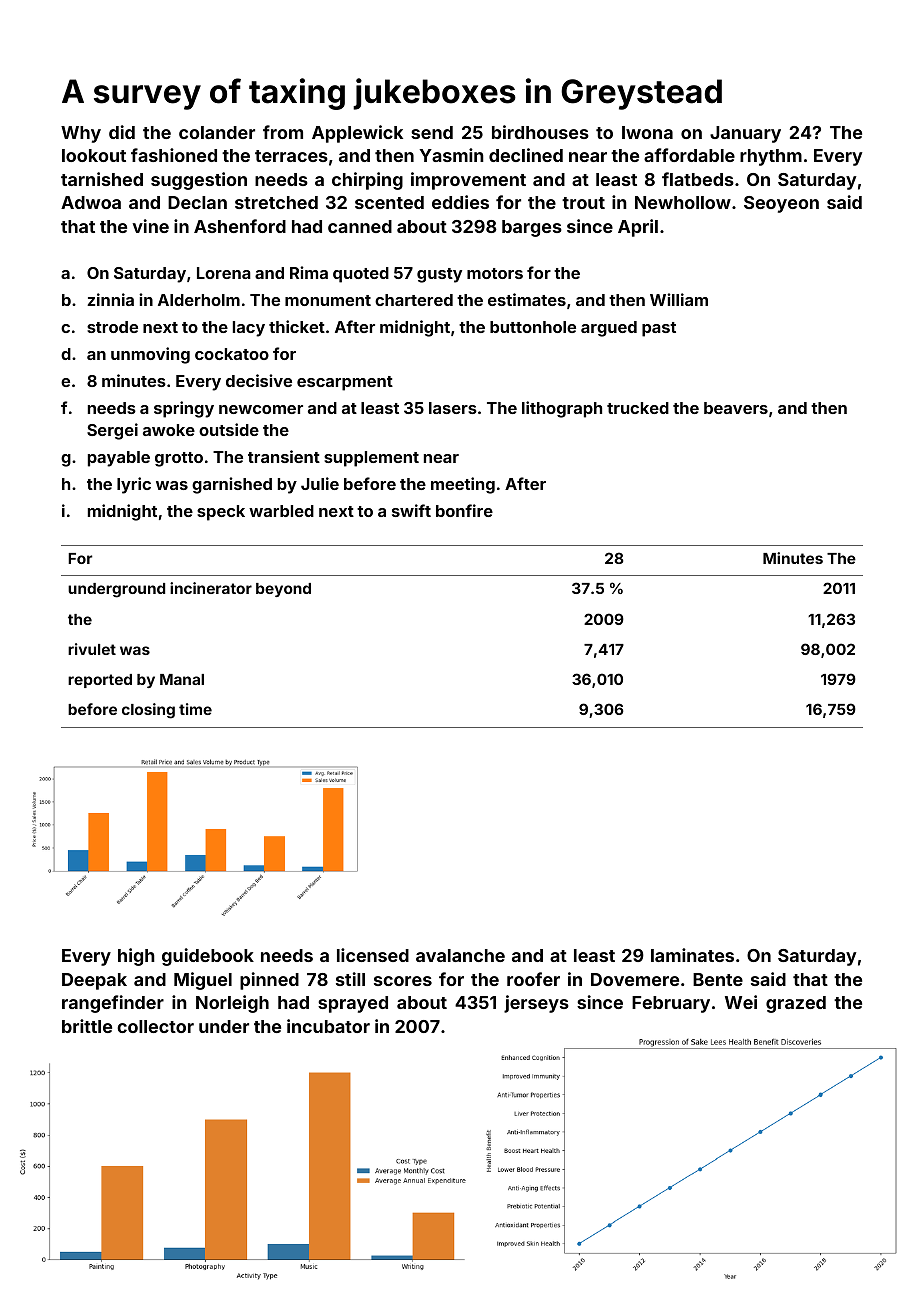  I want to click on licensed, so click(373, 955).
